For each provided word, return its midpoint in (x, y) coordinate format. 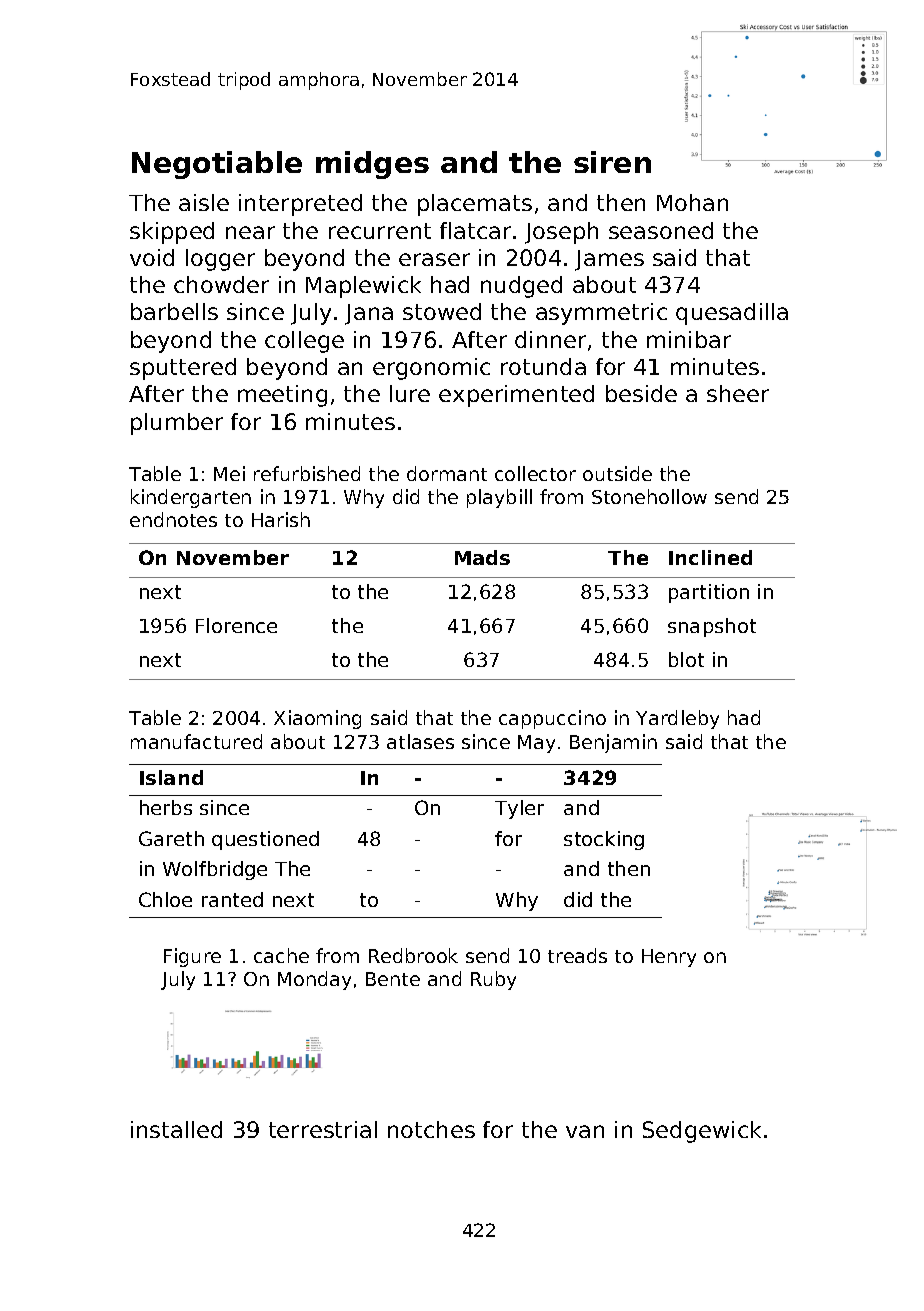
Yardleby (677, 719)
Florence (236, 625)
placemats (475, 205)
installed (176, 1129)
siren (612, 162)
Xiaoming (317, 719)
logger (220, 260)
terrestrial (323, 1129)
